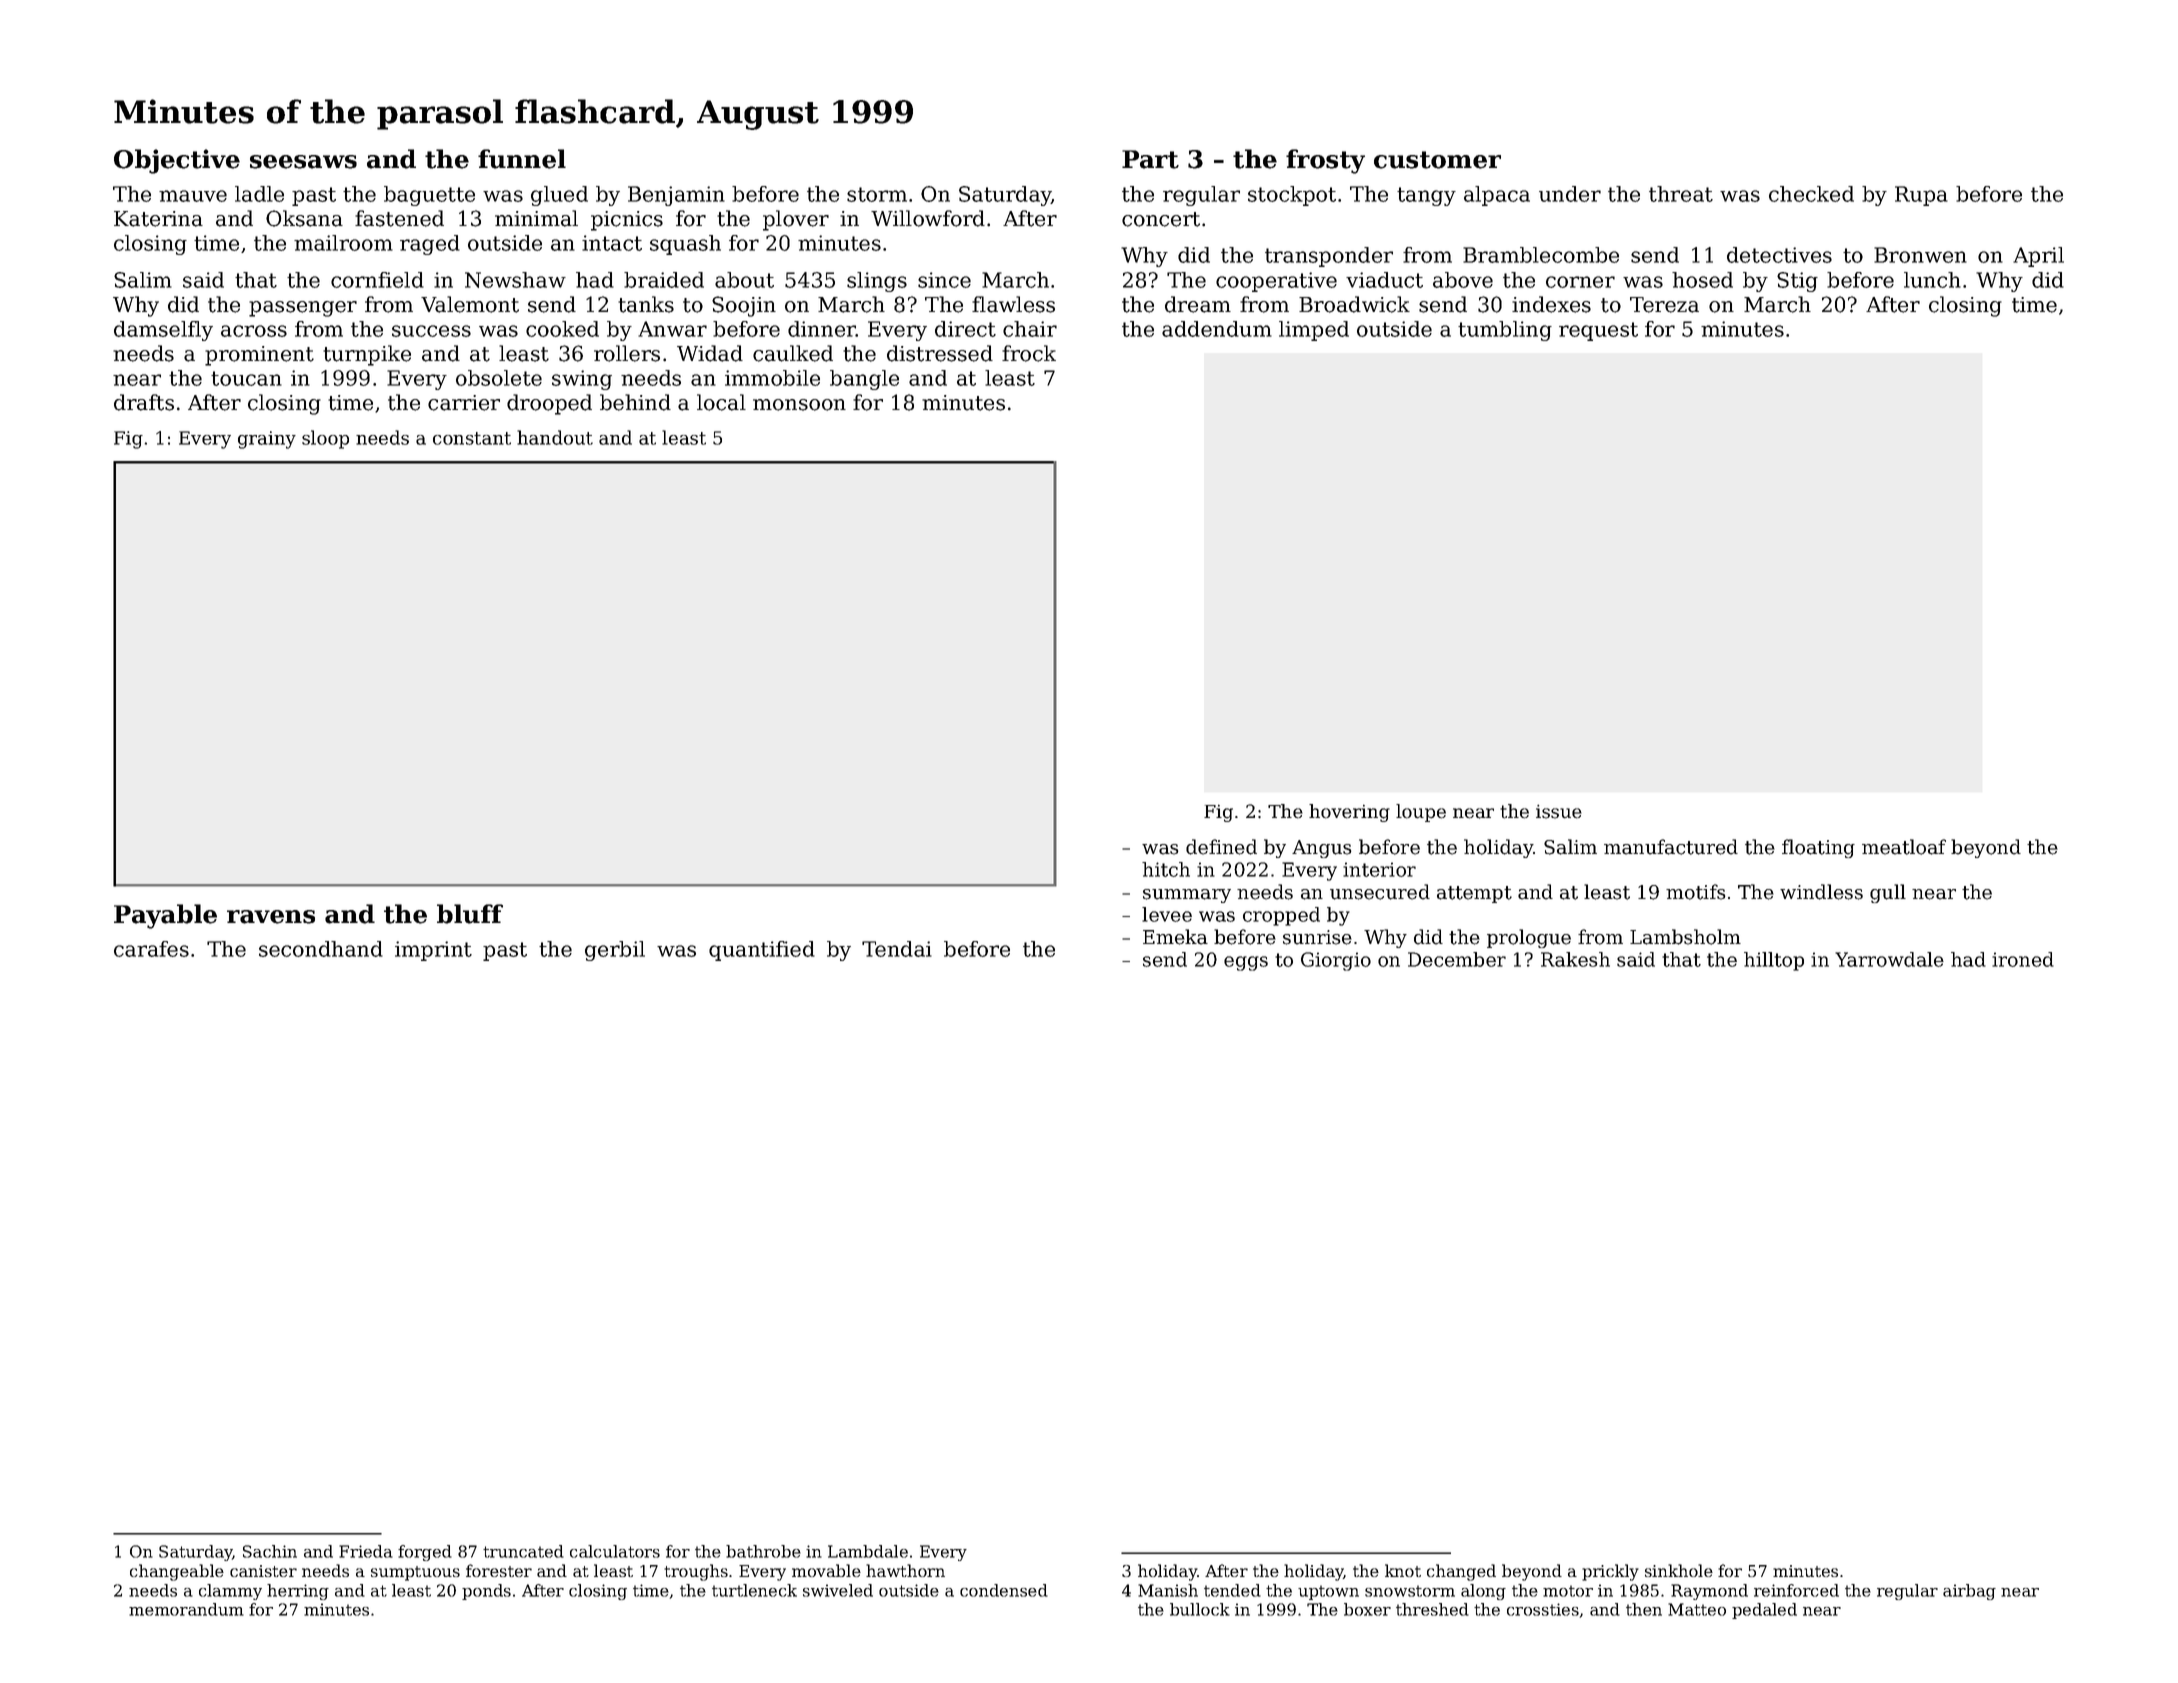 Image resolution: width=2178 pixels, height=1683 pixels. What do you see at coordinates (762, 951) in the screenshot?
I see `quantified` at bounding box center [762, 951].
